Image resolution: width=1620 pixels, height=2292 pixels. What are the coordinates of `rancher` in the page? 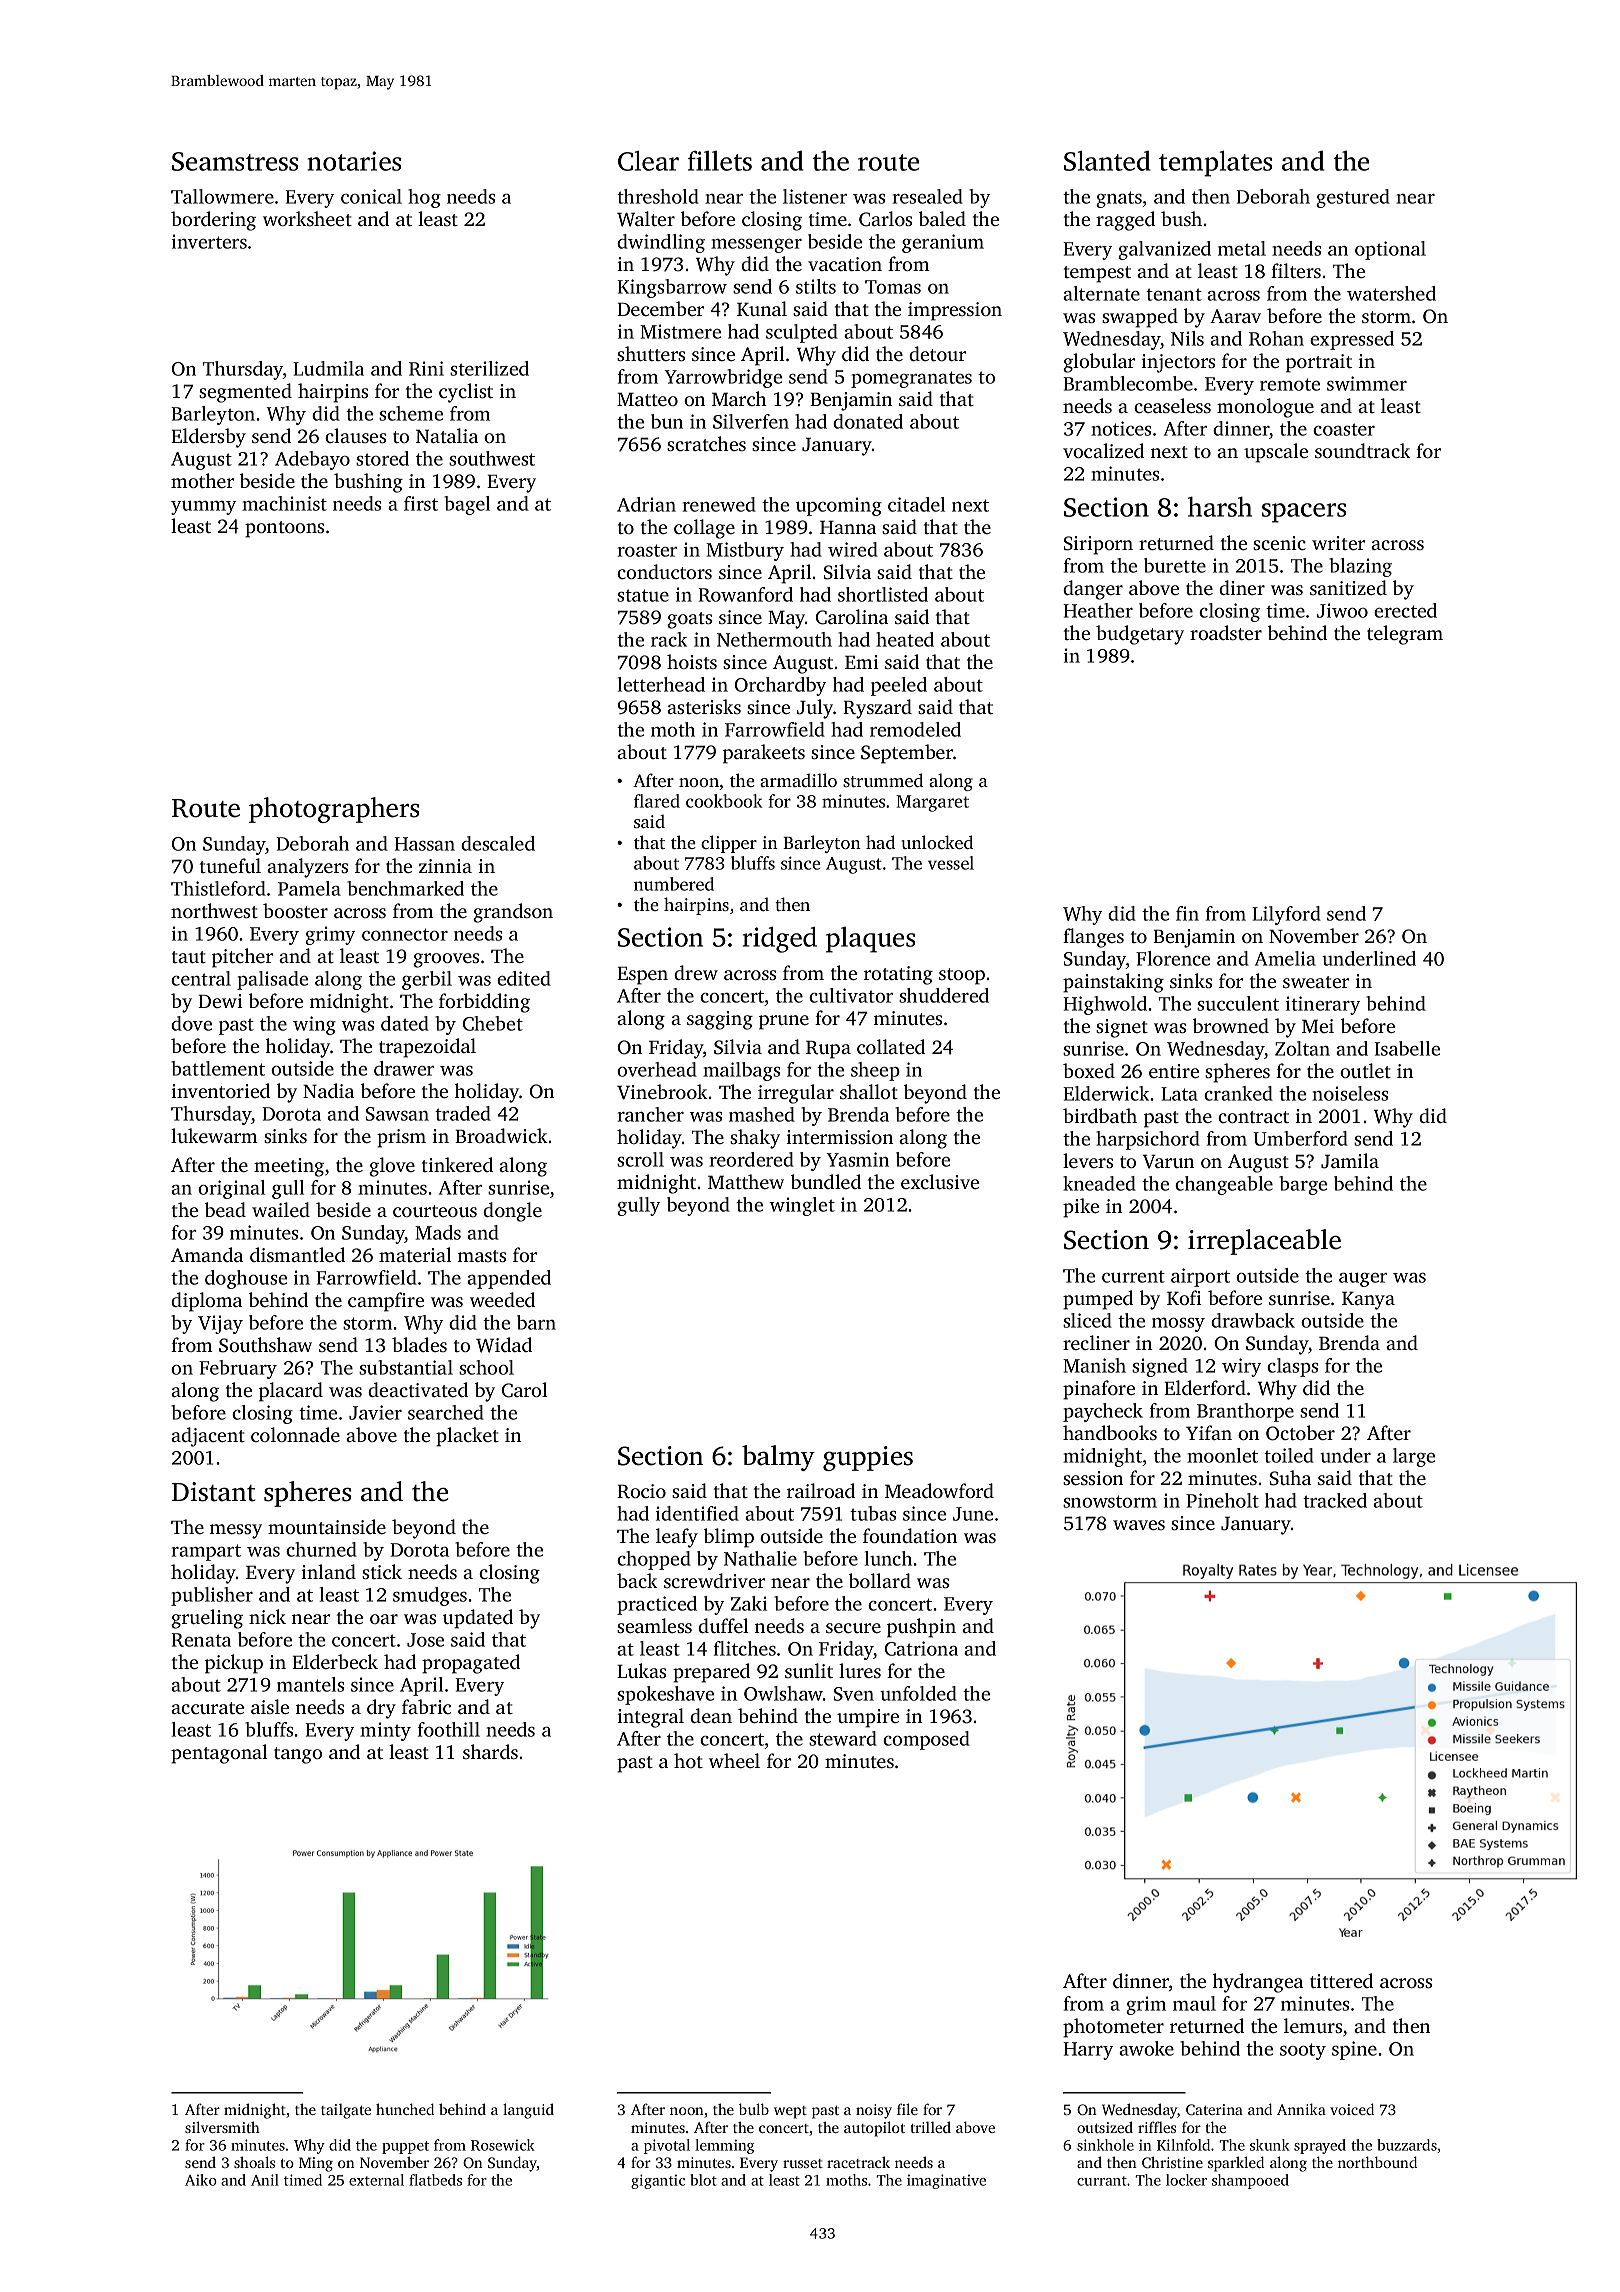 It's located at (650, 1114).
